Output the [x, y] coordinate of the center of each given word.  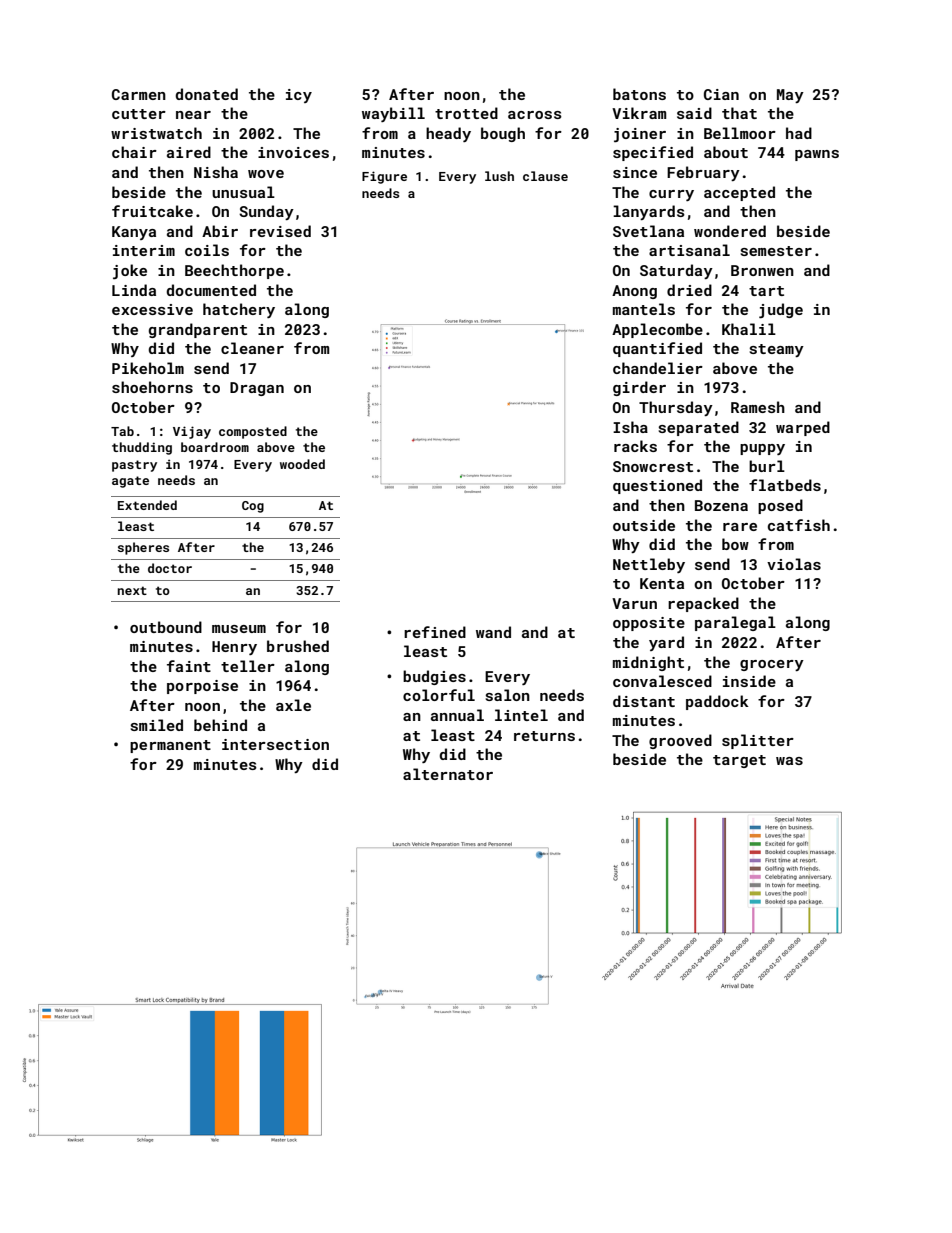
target [739, 761]
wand [493, 632]
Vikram [639, 113]
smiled [157, 725]
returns [544, 736]
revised [280, 231]
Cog [253, 507]
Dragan [257, 389]
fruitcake [152, 211]
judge [781, 310]
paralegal [735, 623]
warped [803, 428]
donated [207, 94]
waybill [393, 114]
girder [639, 388]
